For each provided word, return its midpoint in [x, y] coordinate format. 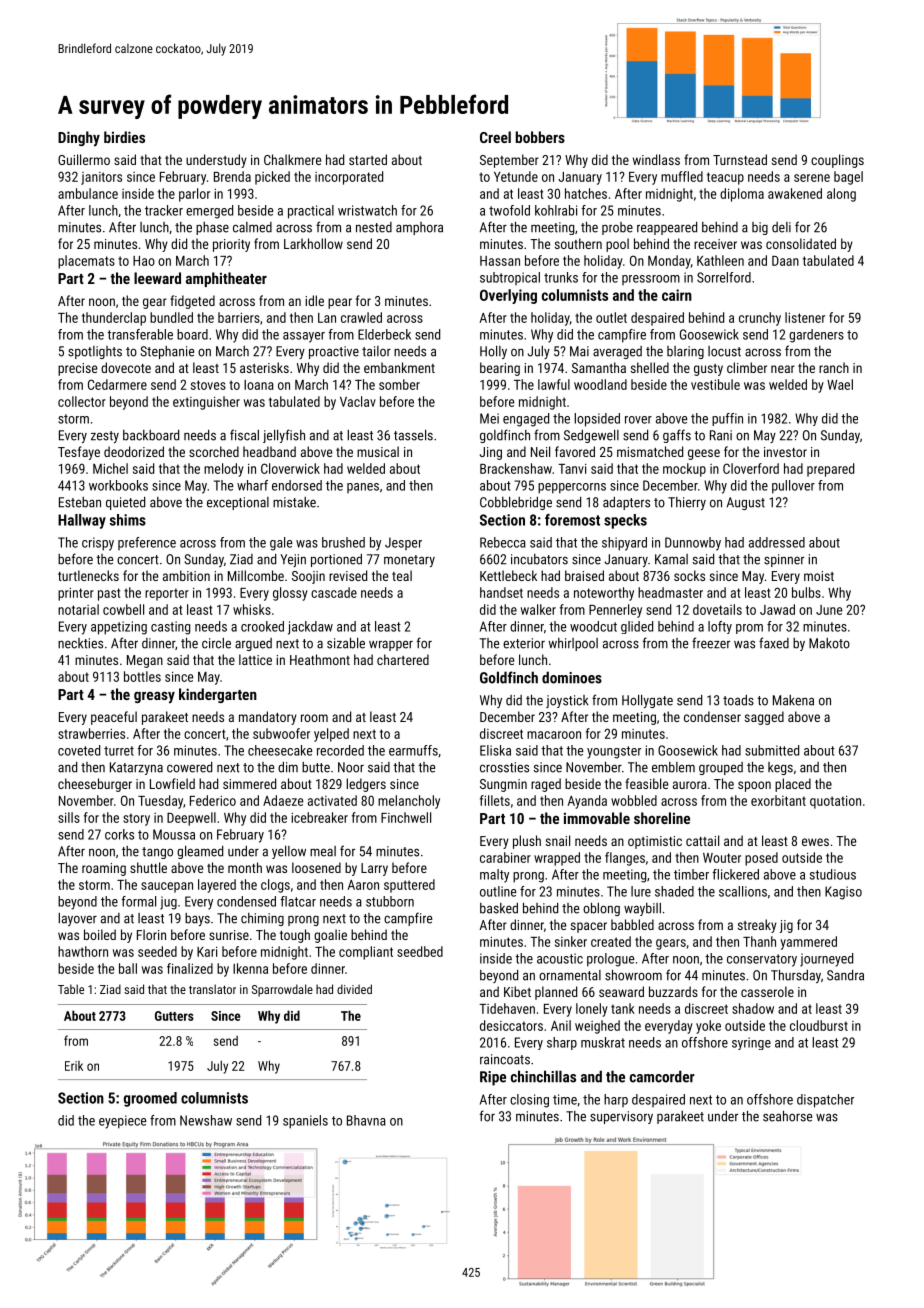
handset [501, 592]
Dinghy [79, 139]
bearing [500, 369]
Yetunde [516, 176]
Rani [721, 435]
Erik [74, 1066]
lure [641, 891]
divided [354, 989]
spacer [589, 927]
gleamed [200, 852]
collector [82, 401]
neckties [80, 643]
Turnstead [740, 159]
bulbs [806, 592]
